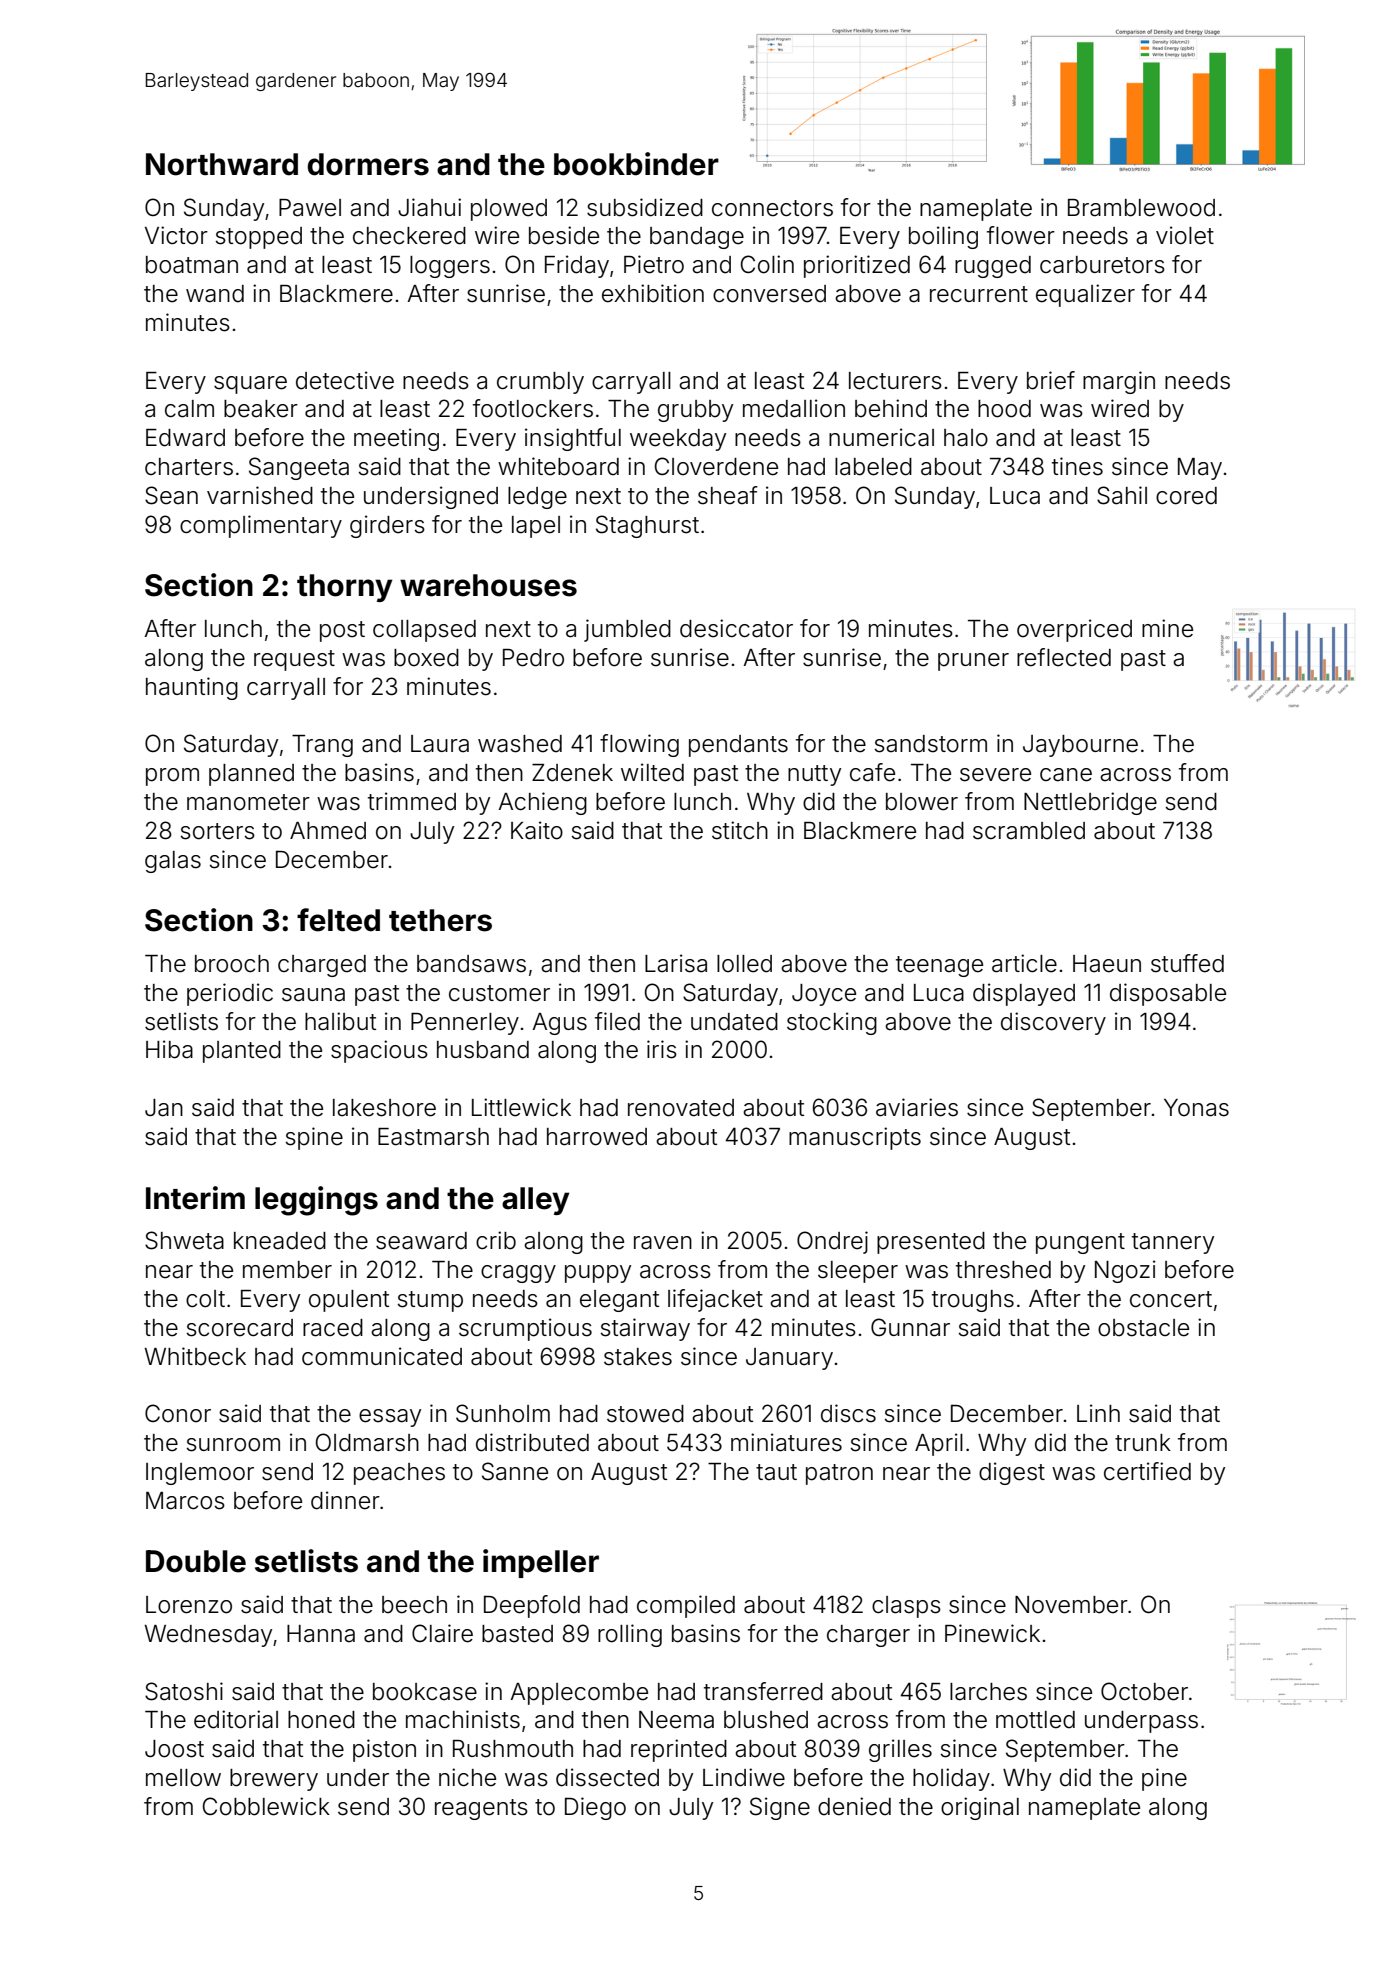 The width and height of the image is (1386, 1969). What do you see at coordinates (1185, 235) in the image?
I see `violet` at bounding box center [1185, 235].
